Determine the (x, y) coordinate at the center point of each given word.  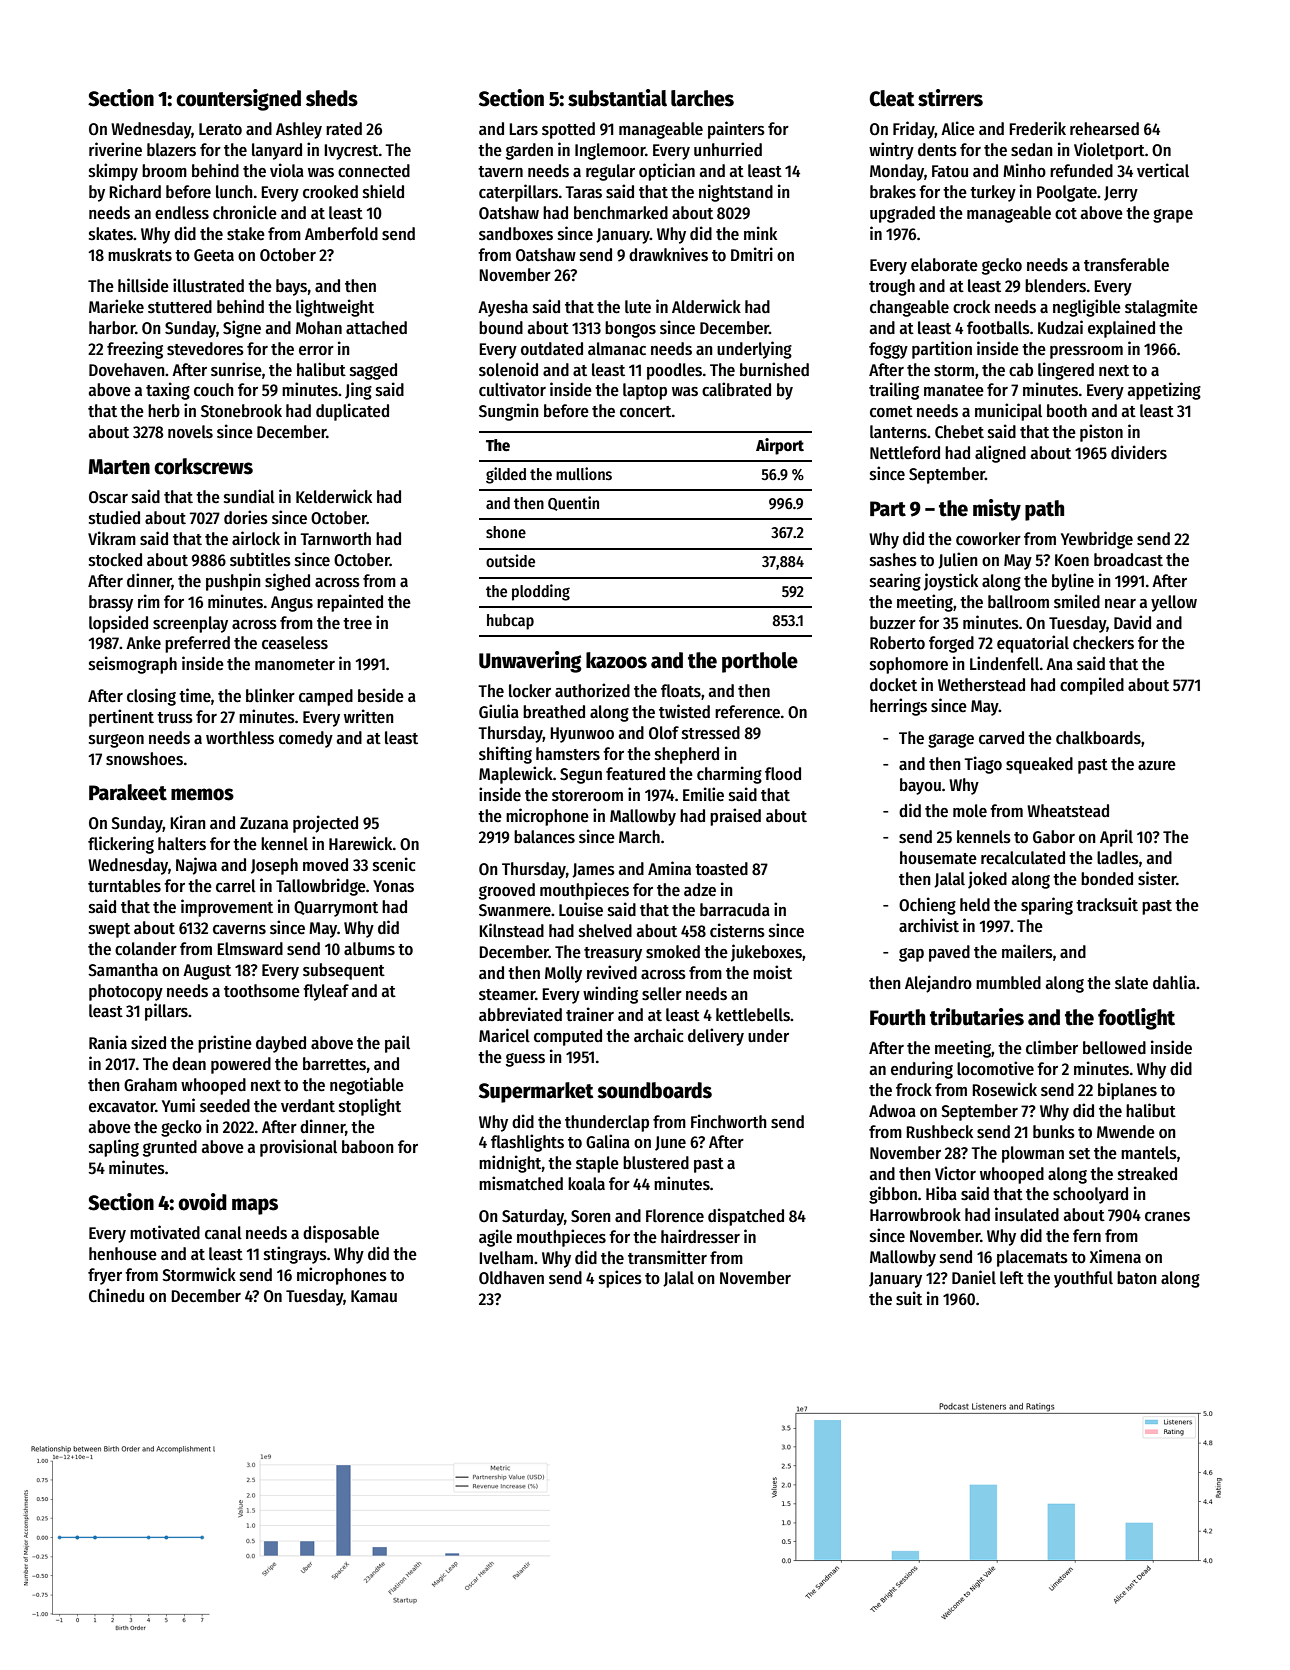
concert (646, 412)
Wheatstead (1068, 811)
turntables (124, 886)
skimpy (113, 172)
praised (735, 817)
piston (1101, 433)
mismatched (521, 1183)
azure (1157, 766)
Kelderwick (334, 496)
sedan (1032, 150)
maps (255, 1206)
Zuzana (264, 823)
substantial (617, 98)
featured (635, 774)
